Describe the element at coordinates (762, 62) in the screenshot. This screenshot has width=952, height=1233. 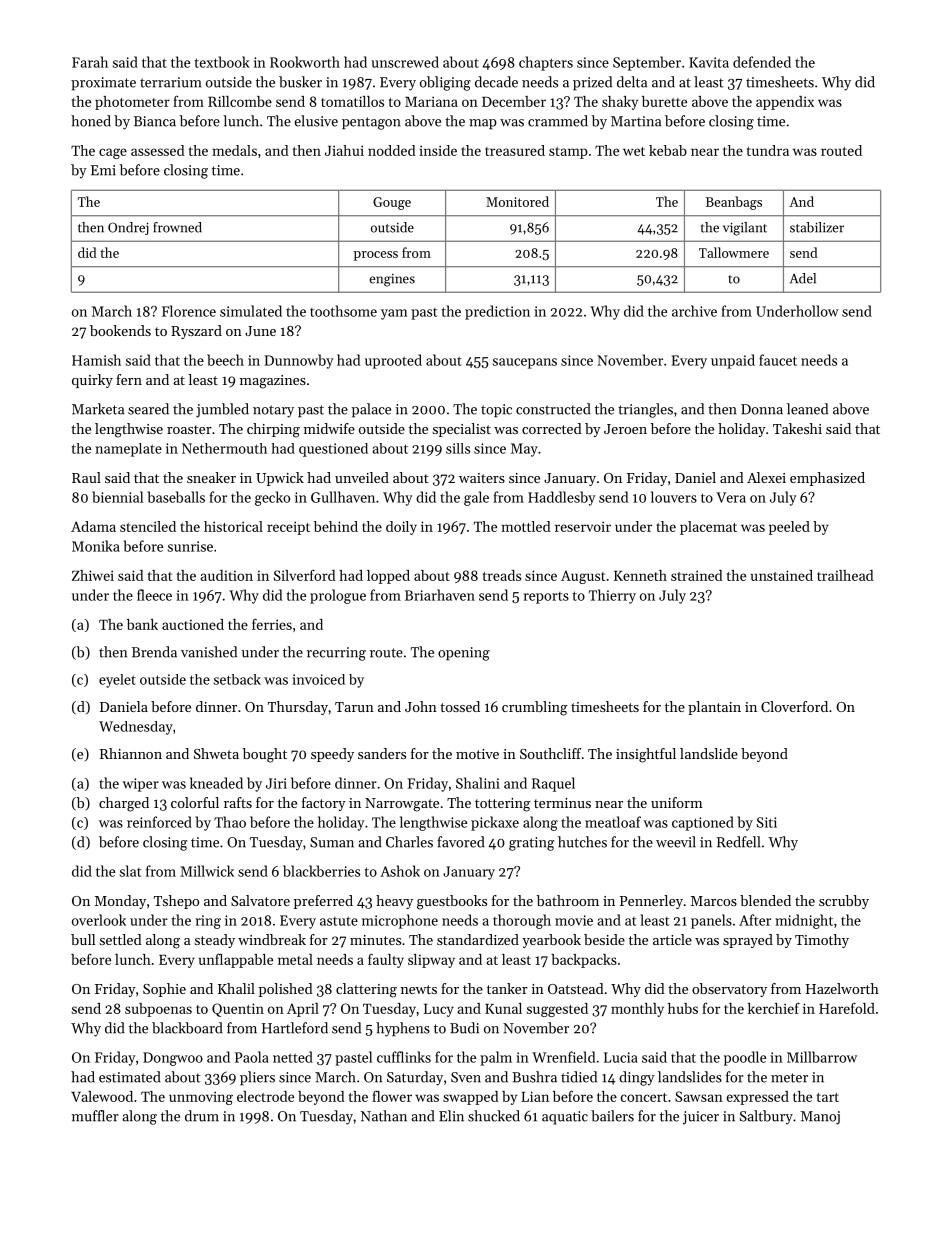
I see `defended` at that location.
